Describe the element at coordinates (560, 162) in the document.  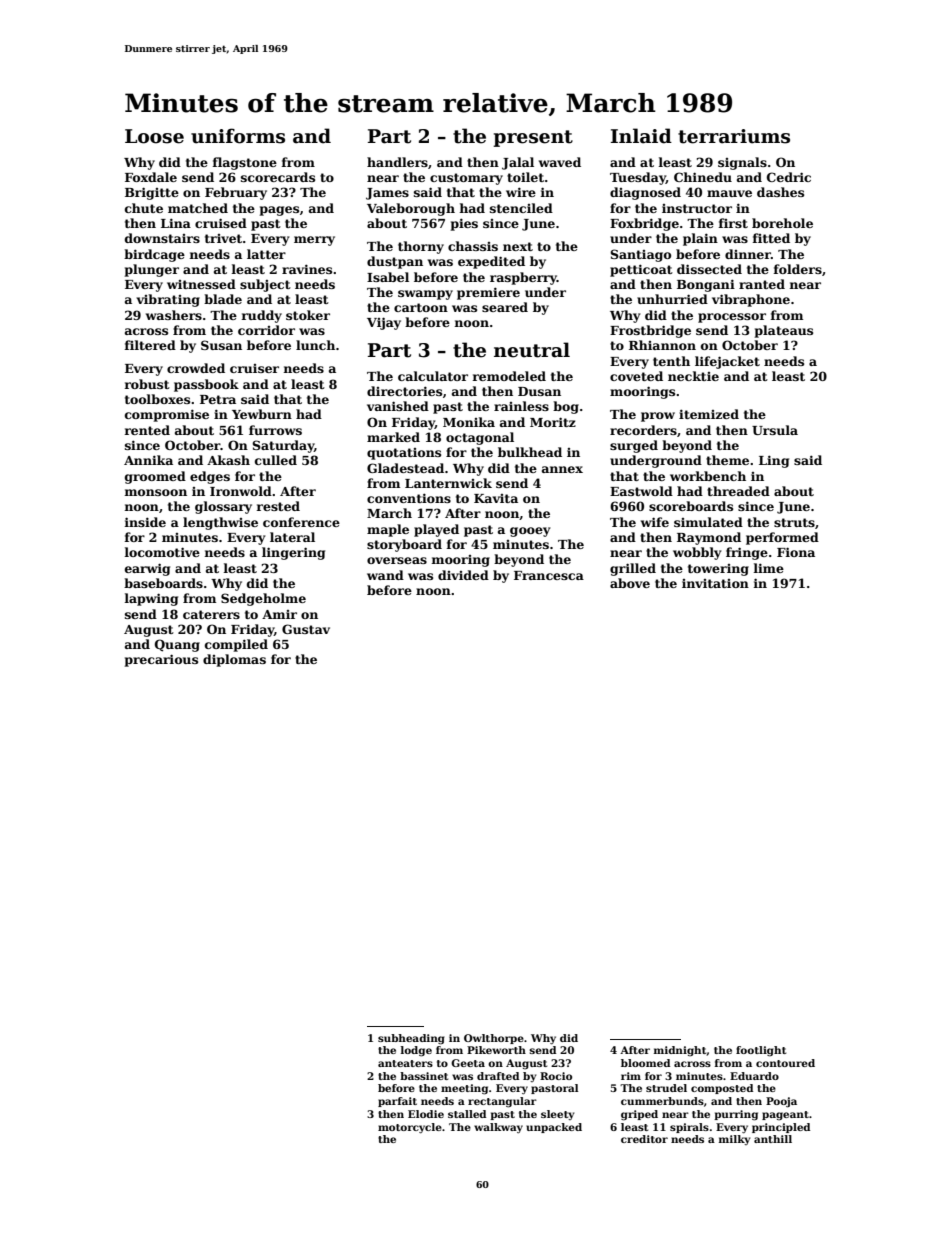
I see `waved` at that location.
